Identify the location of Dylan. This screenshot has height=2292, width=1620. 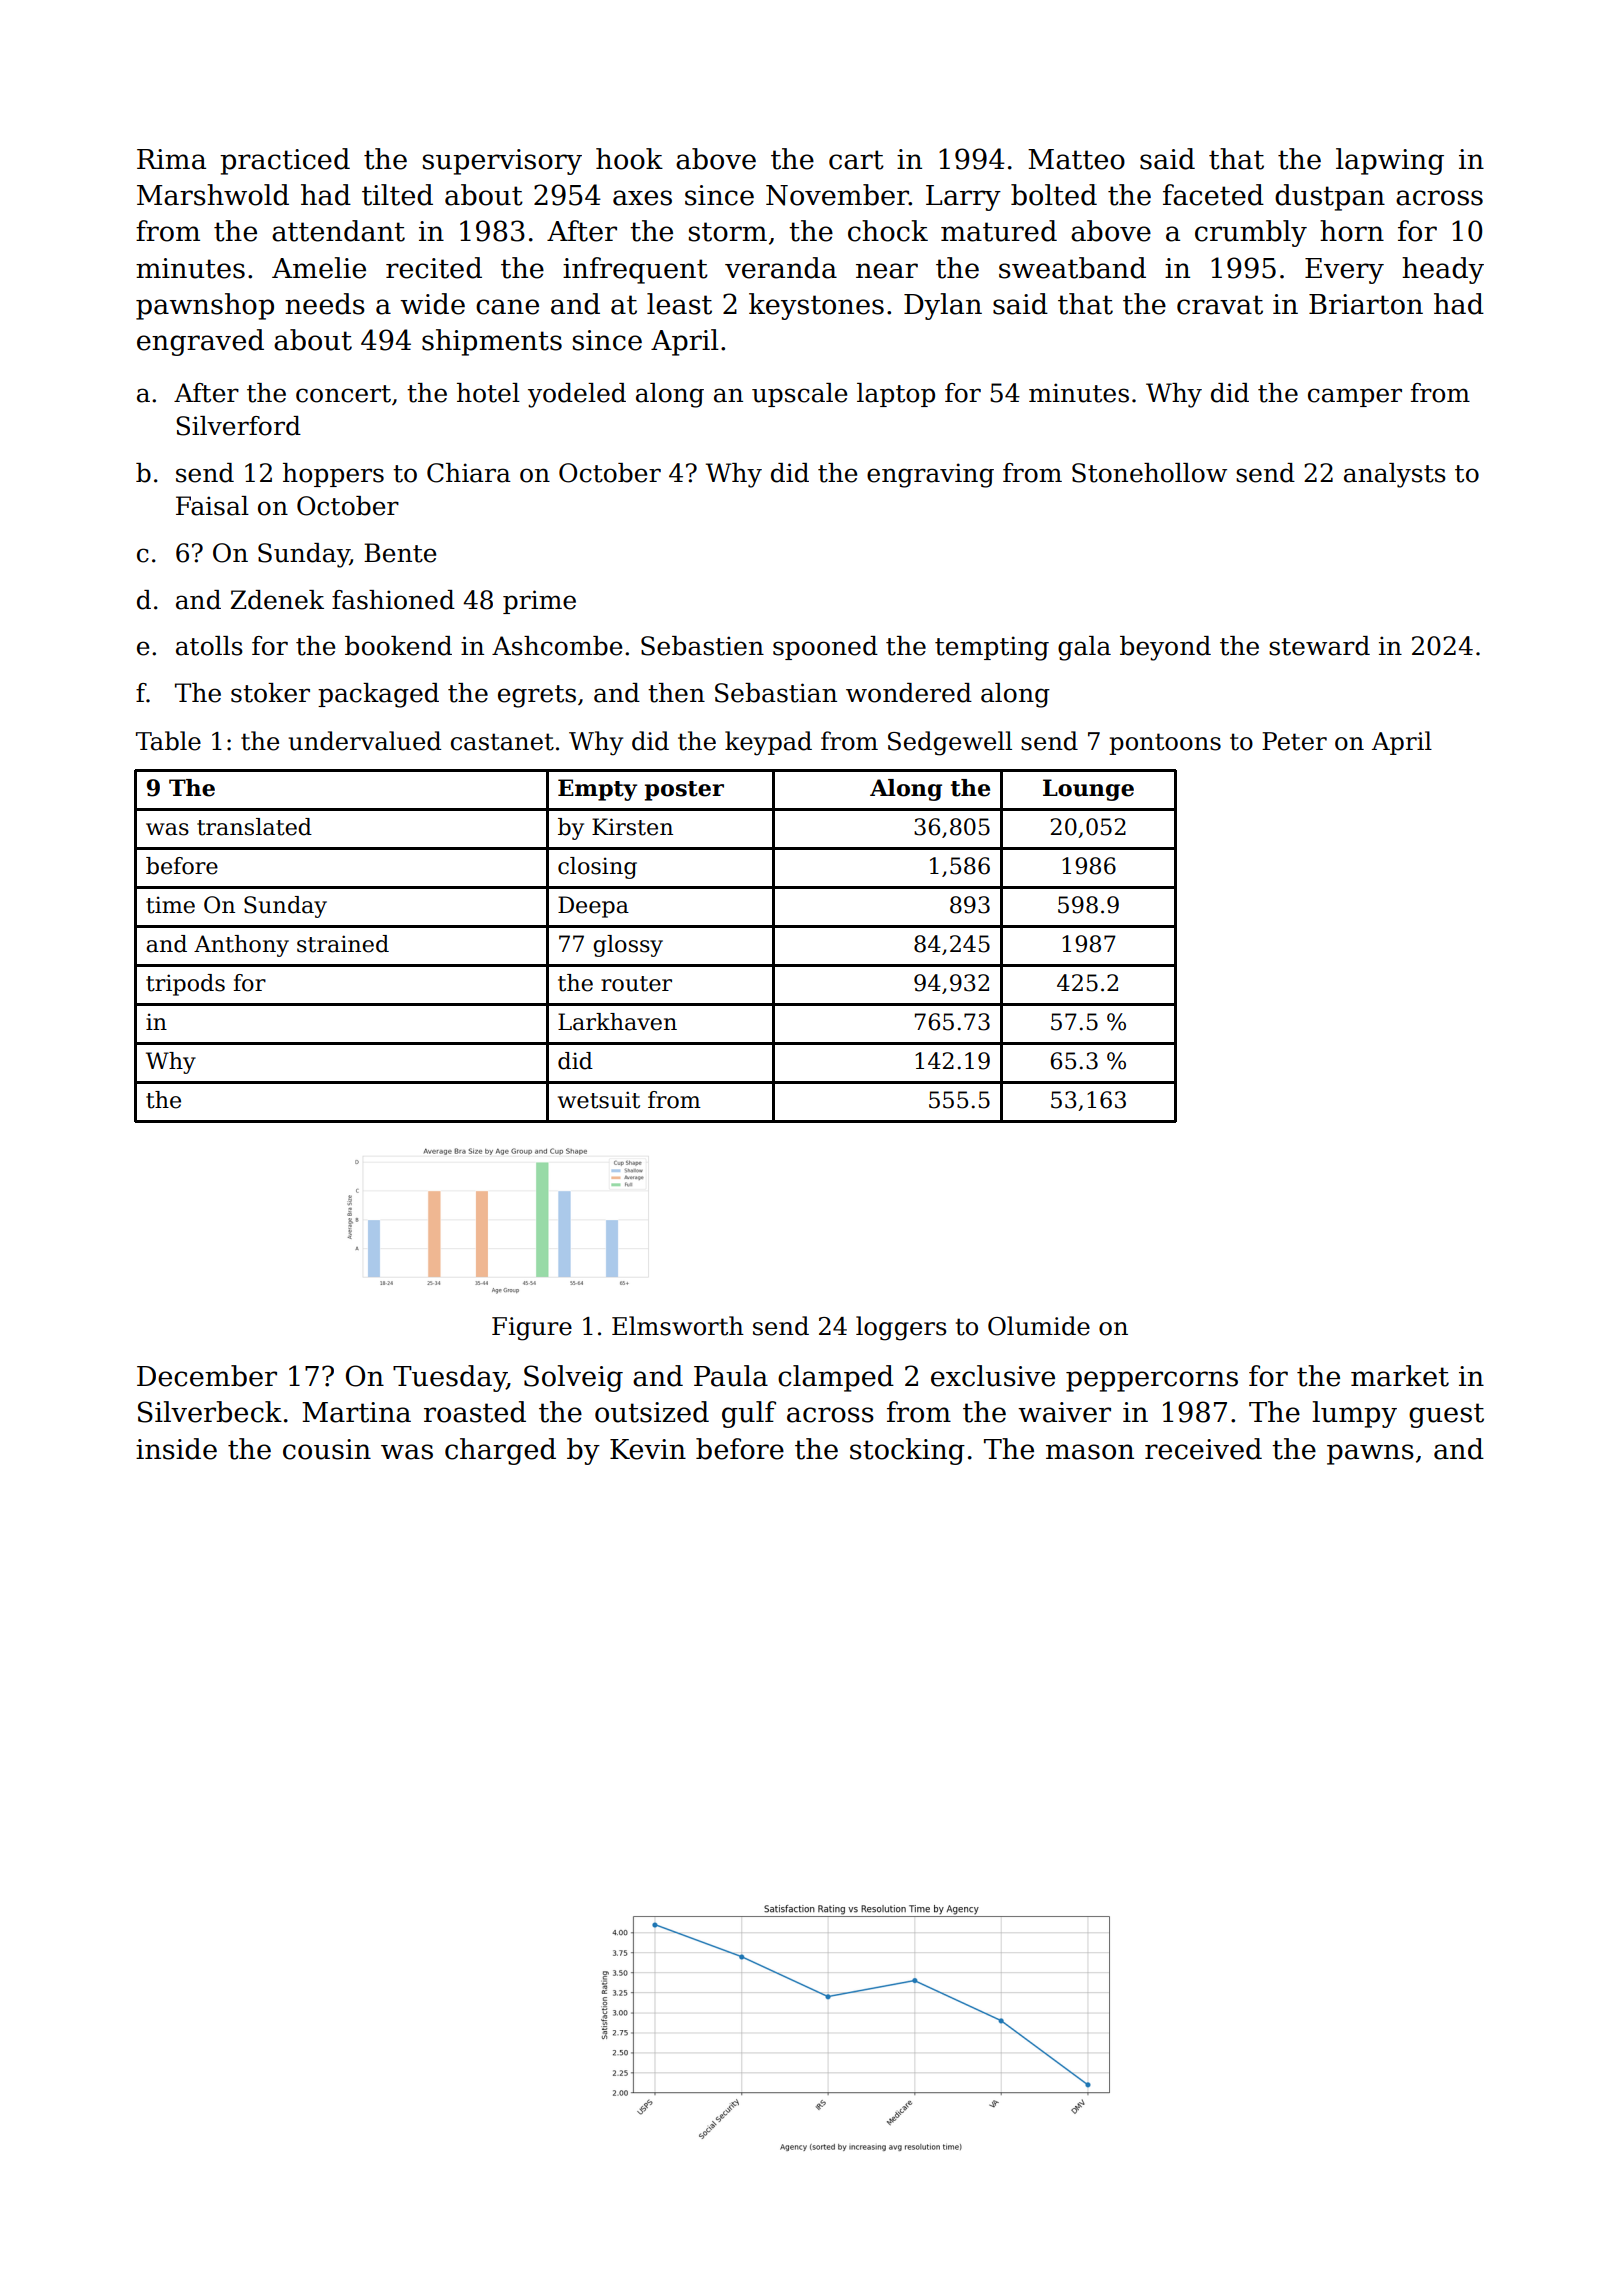
(943, 306).
